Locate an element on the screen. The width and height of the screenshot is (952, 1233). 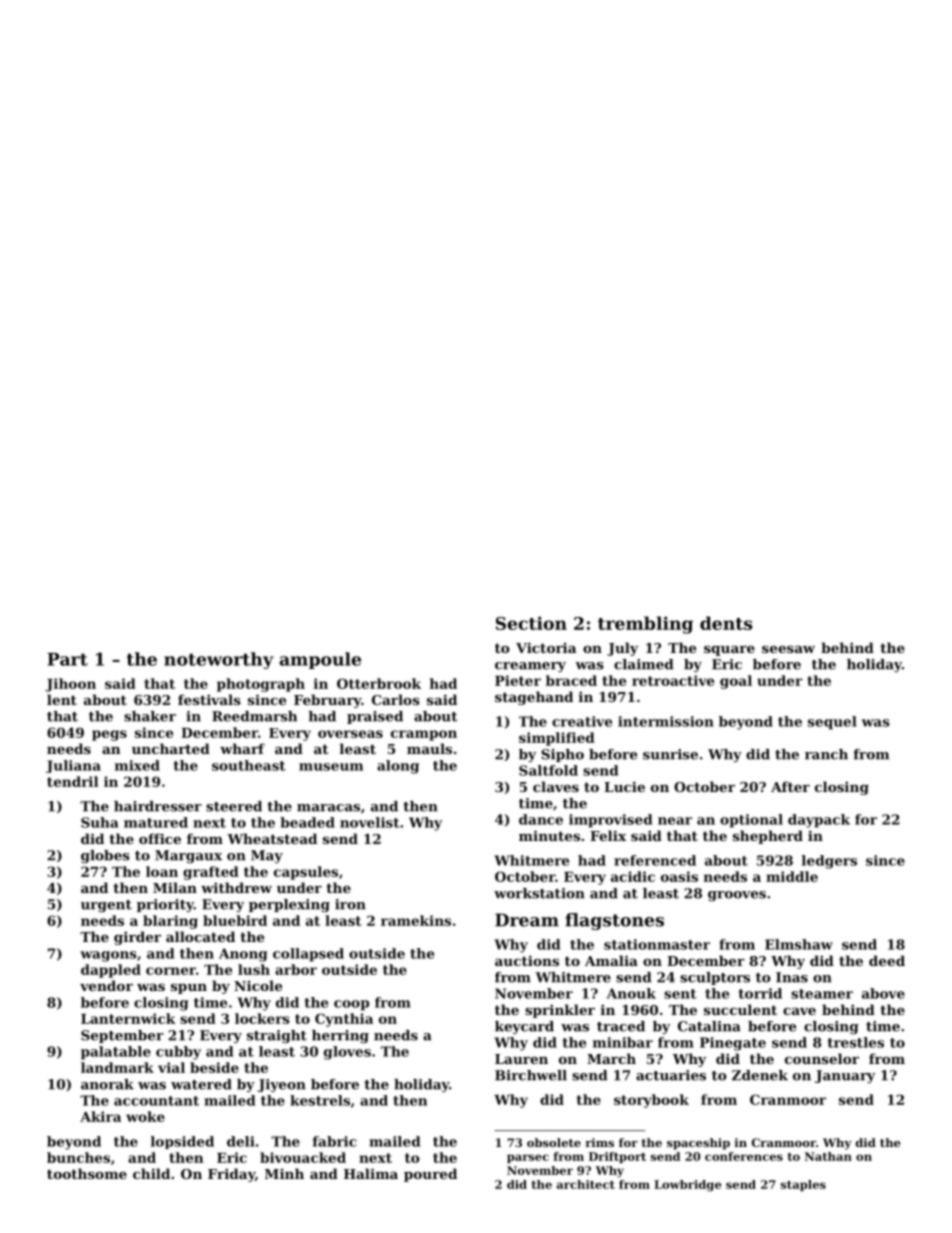
dents is located at coordinates (726, 623).
